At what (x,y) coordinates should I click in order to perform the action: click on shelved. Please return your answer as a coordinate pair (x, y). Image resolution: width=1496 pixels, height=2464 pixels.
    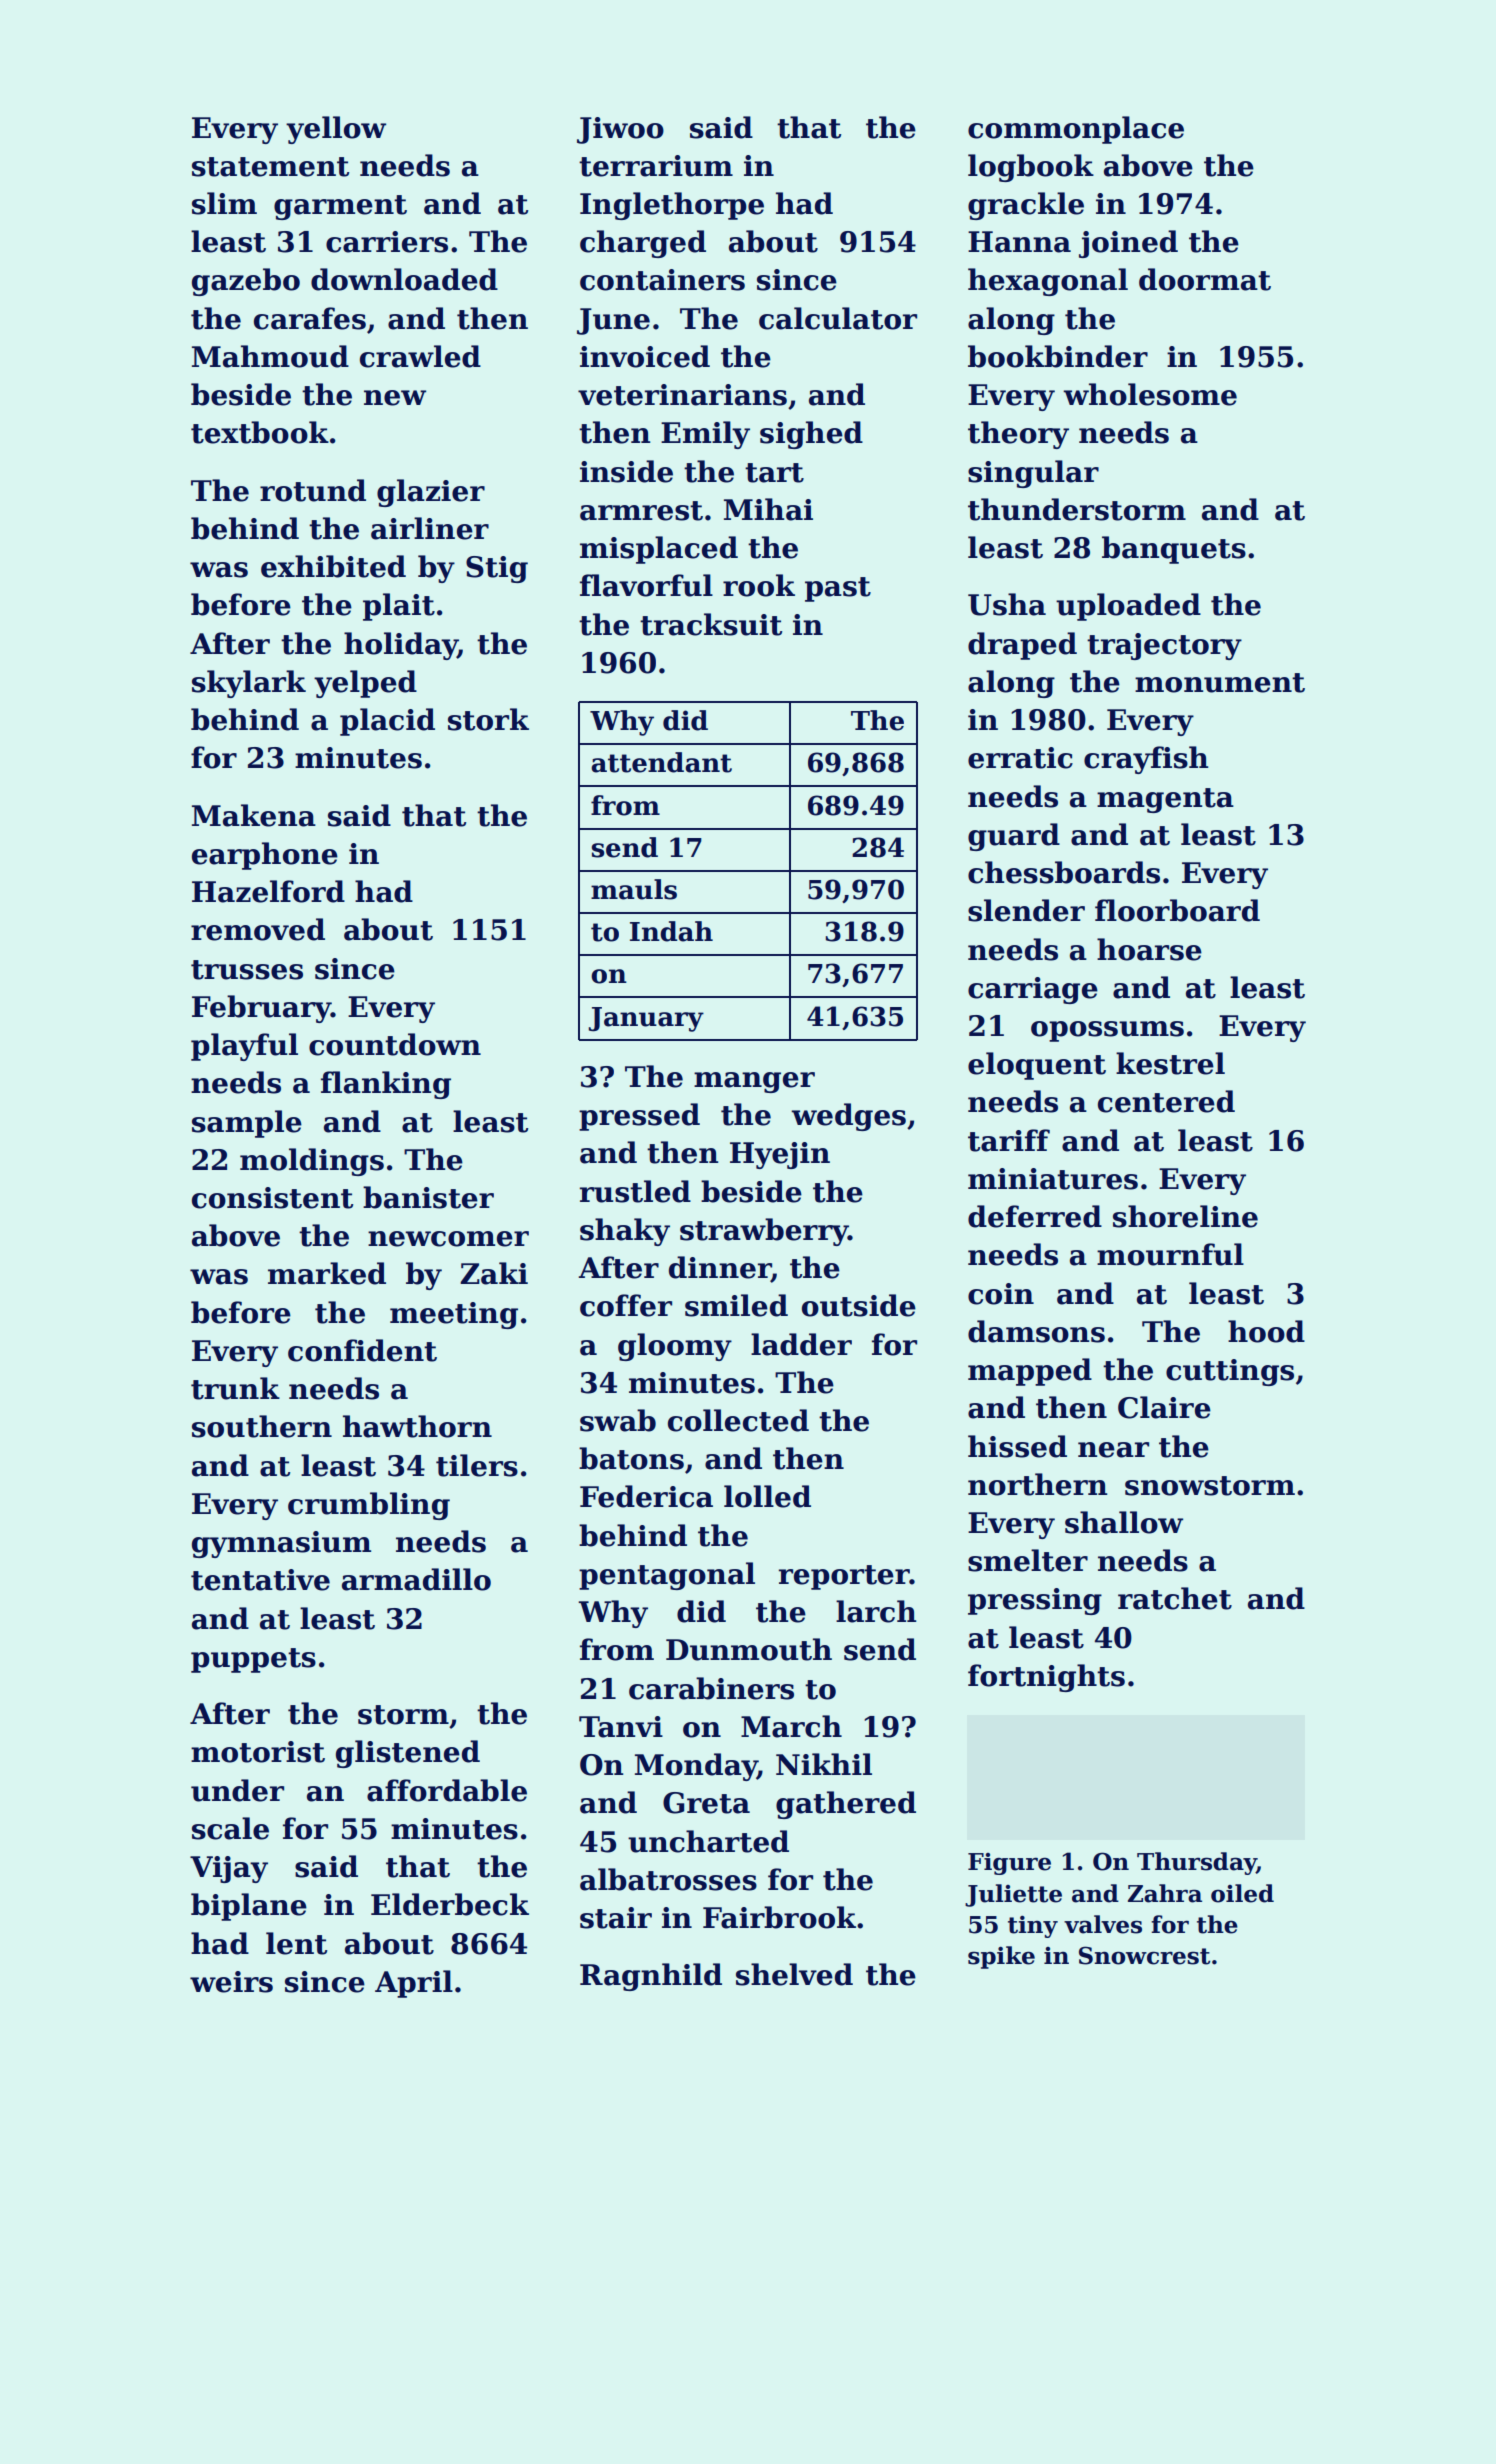
    Looking at the image, I should click on (794, 1974).
